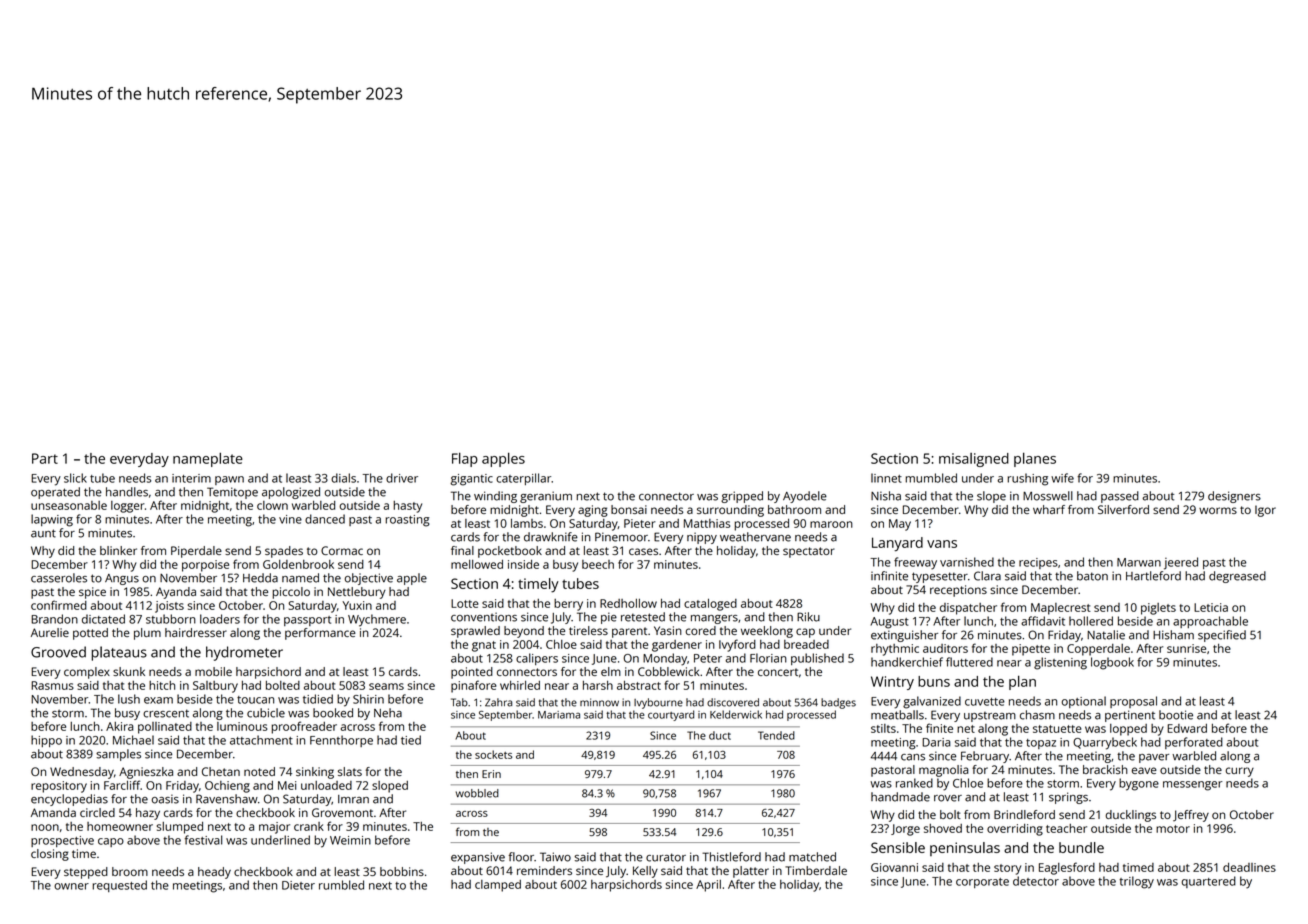  What do you see at coordinates (974, 460) in the screenshot?
I see `misaligned` at bounding box center [974, 460].
